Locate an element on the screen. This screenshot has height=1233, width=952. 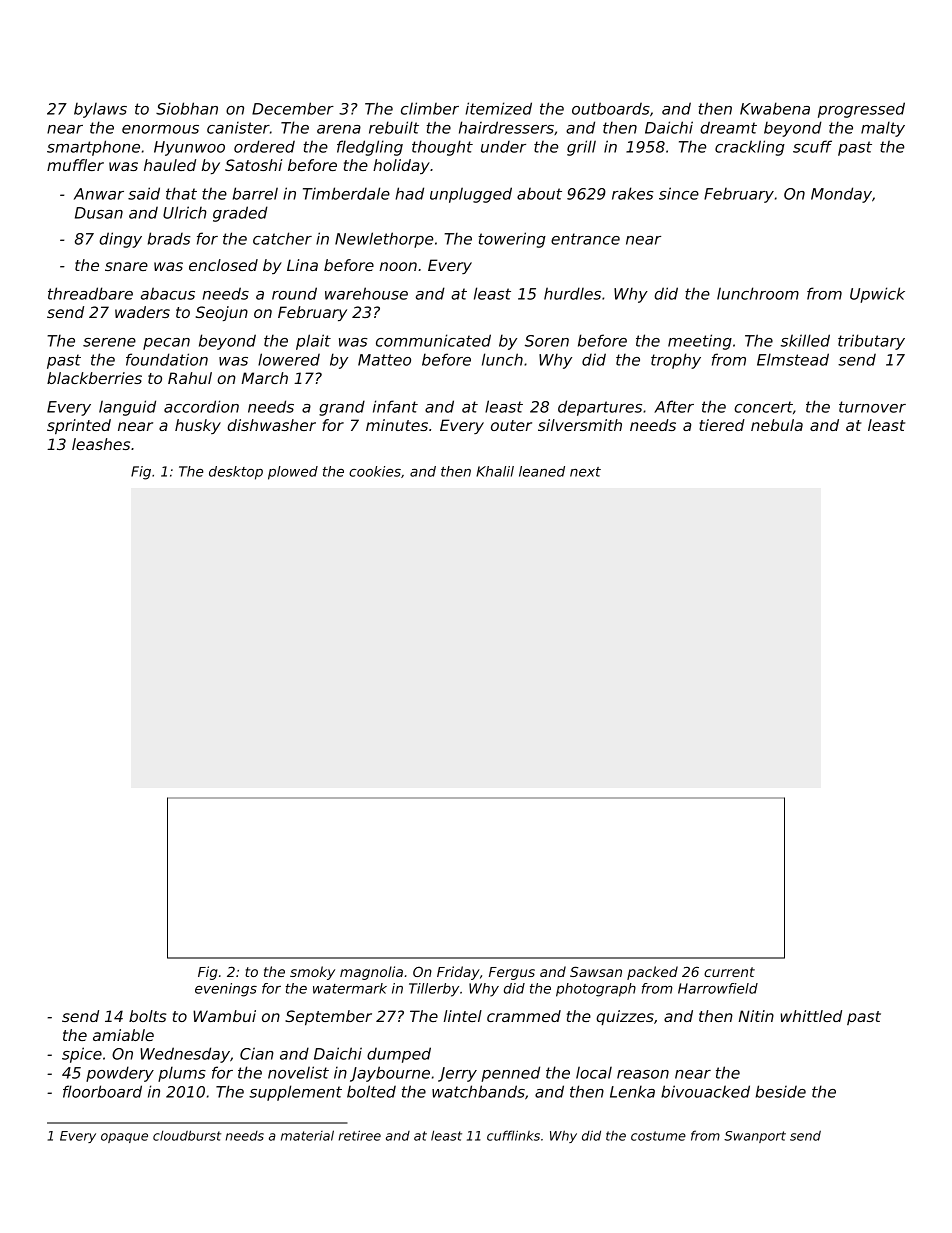
Swanport is located at coordinates (755, 1137).
